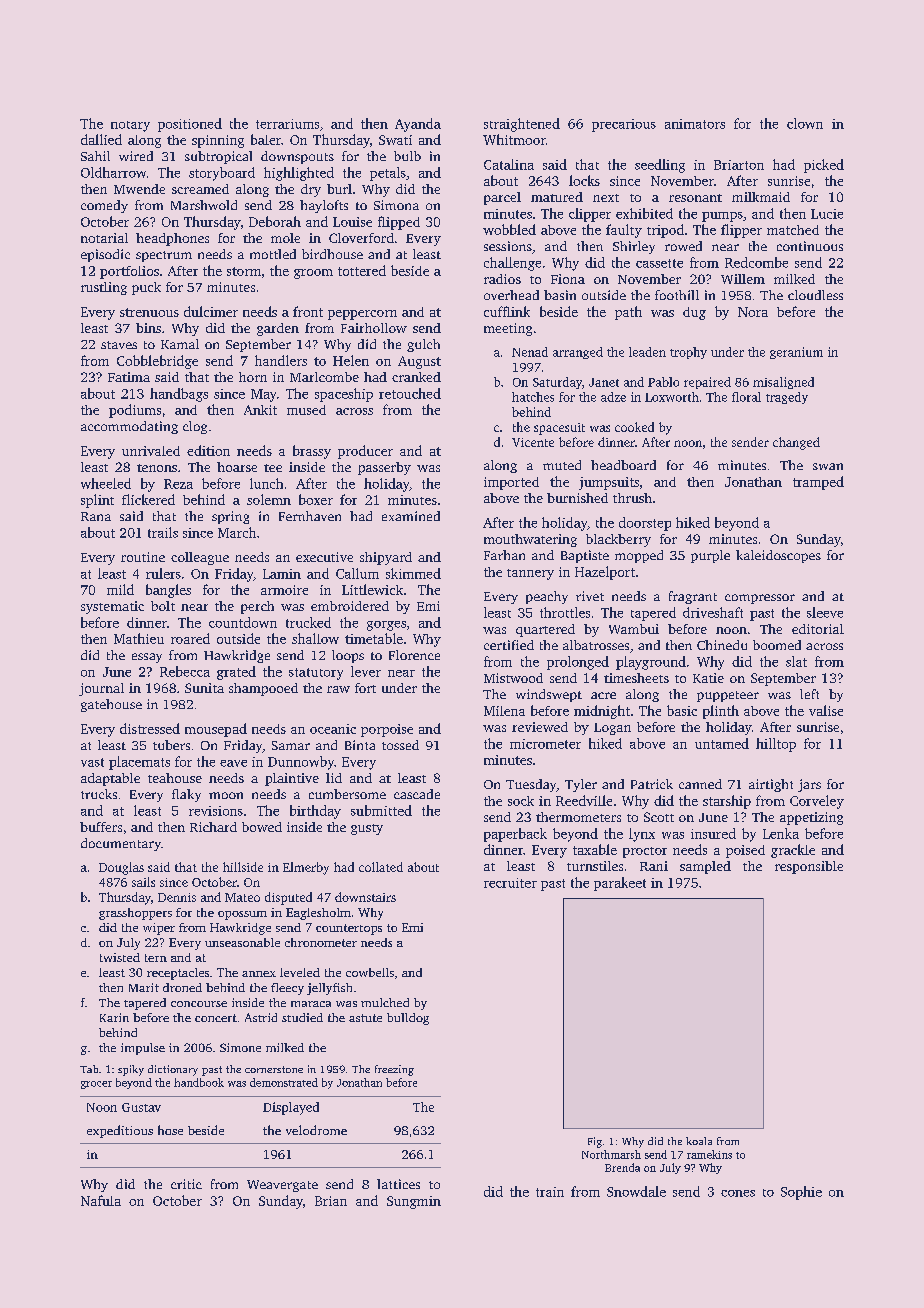 The width and height of the page is (924, 1308). Describe the element at coordinates (408, 1019) in the page. I see `bulldog` at that location.
